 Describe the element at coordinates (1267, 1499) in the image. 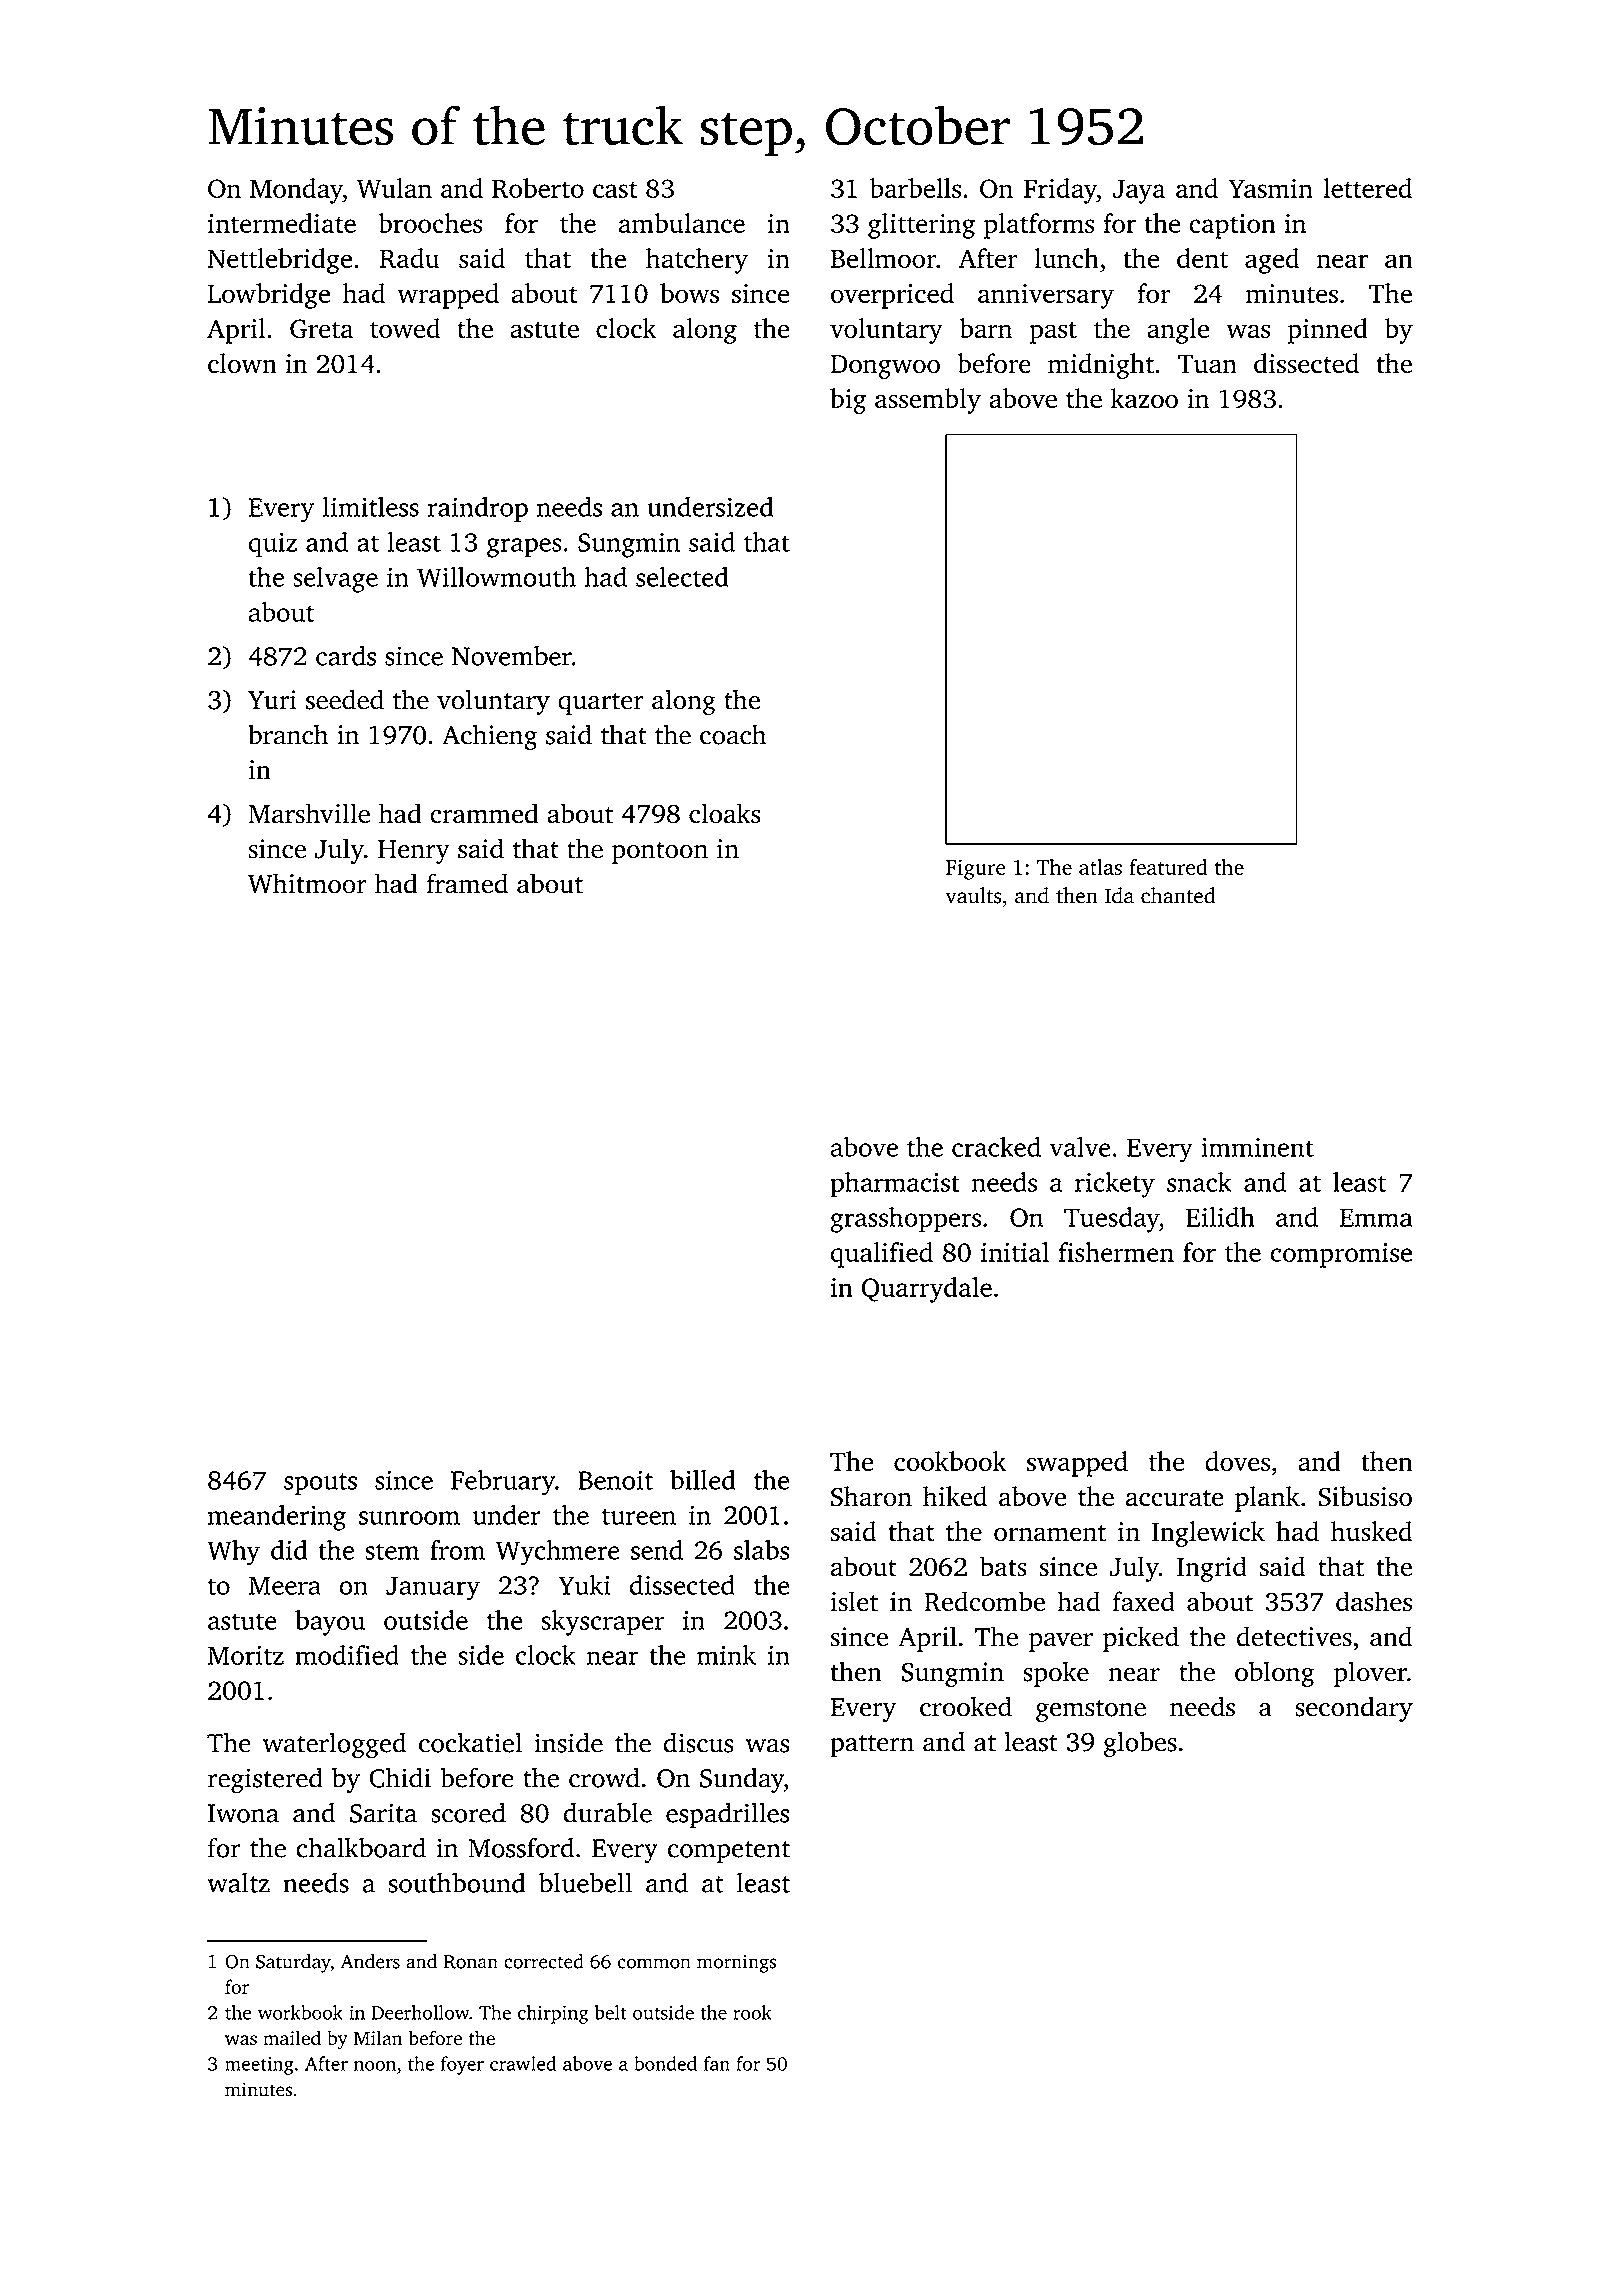

I see `plank` at that location.
